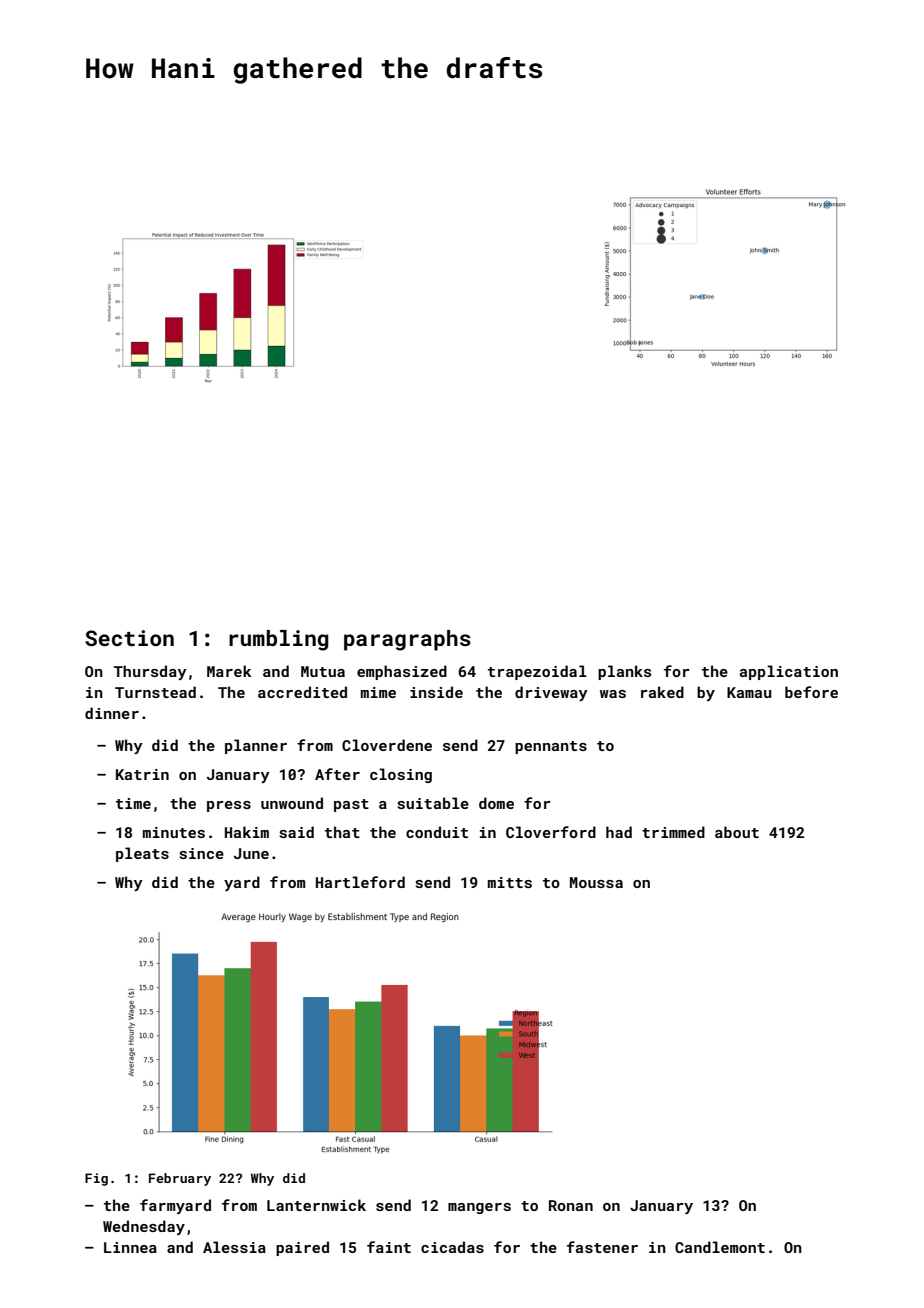  Describe the element at coordinates (596, 882) in the document. I see `Moussa` at that location.
